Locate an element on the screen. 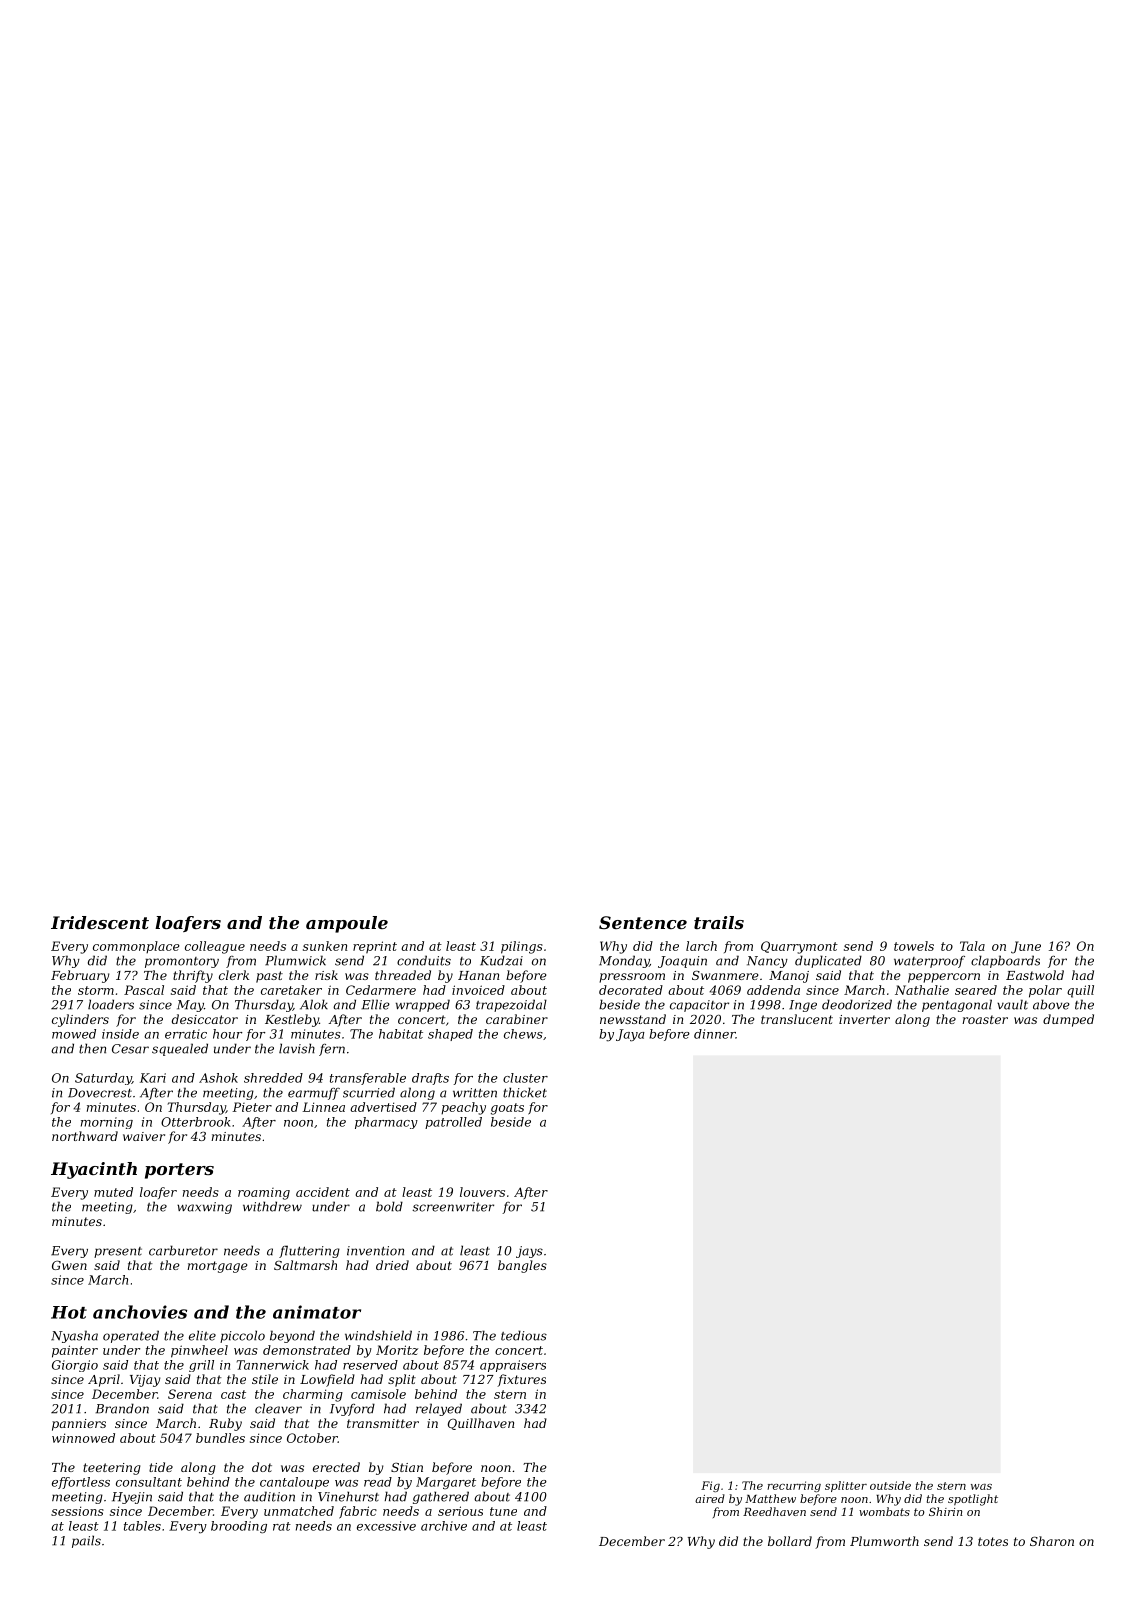  goats is located at coordinates (507, 1109).
